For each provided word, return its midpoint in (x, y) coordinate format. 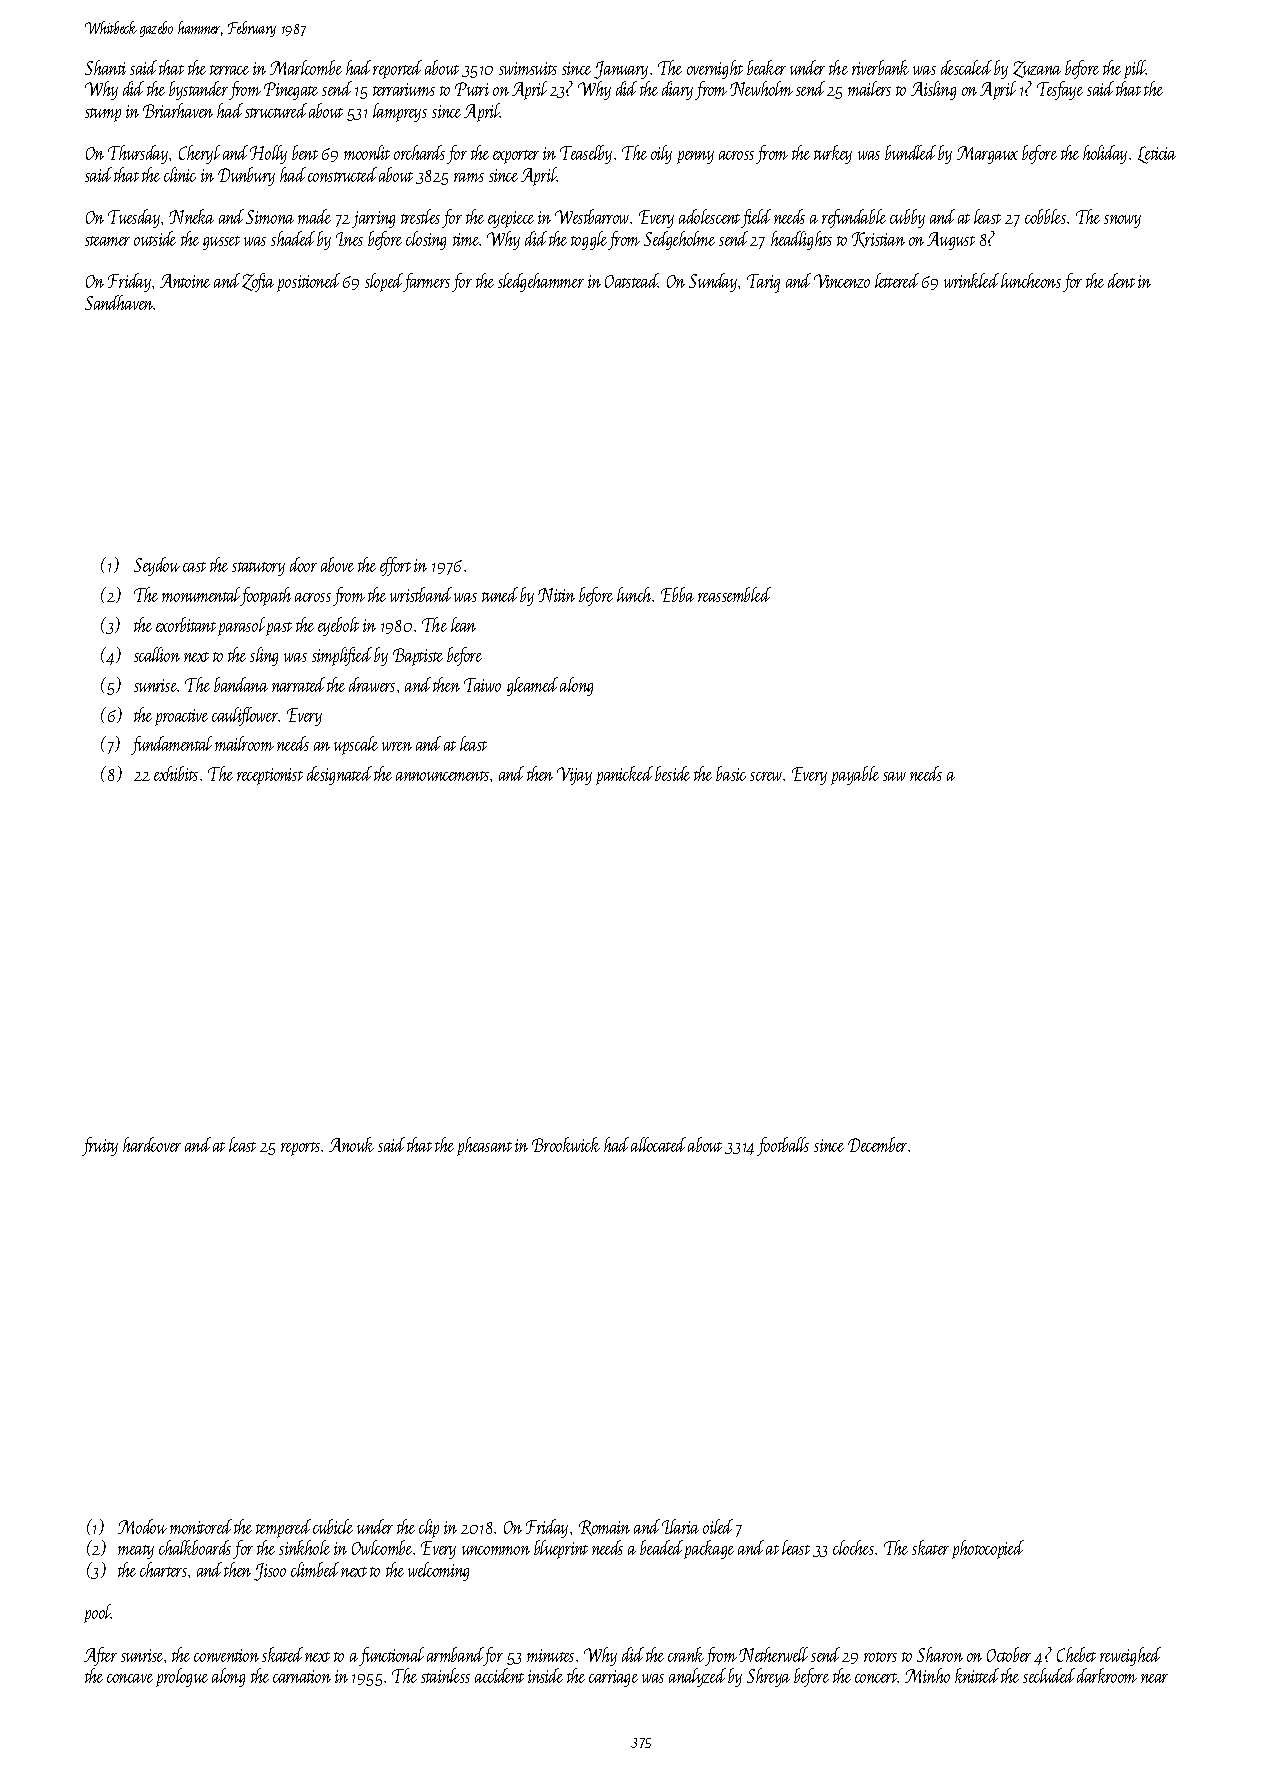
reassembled (734, 594)
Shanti (105, 67)
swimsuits (528, 68)
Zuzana (1037, 69)
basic (731, 773)
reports (300, 1149)
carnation (302, 1676)
